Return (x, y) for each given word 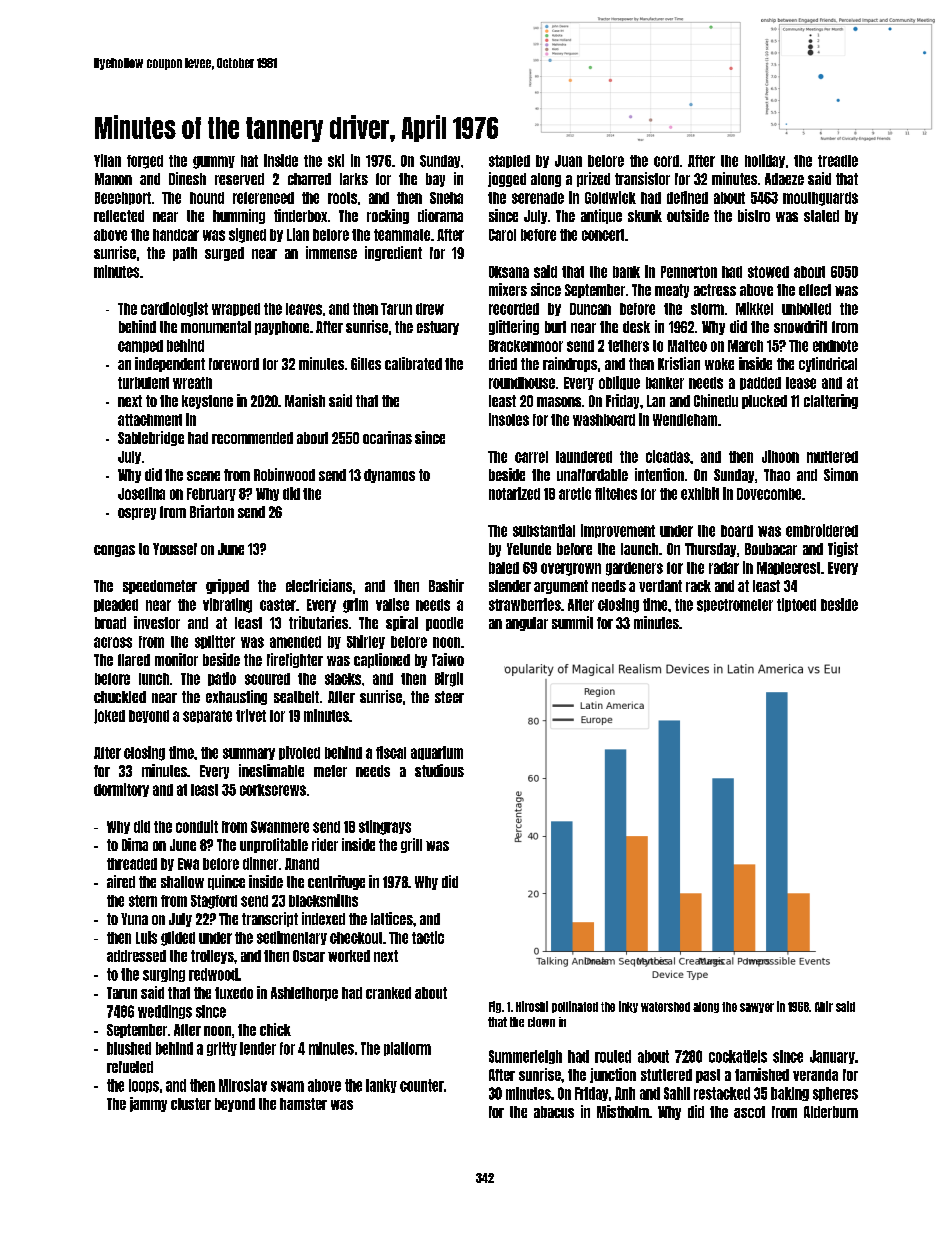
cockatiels (738, 1056)
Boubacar (771, 549)
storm (707, 309)
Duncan (590, 309)
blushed (129, 1048)
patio (222, 679)
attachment (150, 420)
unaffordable (592, 475)
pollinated (575, 1007)
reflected (119, 216)
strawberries (525, 604)
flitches (616, 493)
